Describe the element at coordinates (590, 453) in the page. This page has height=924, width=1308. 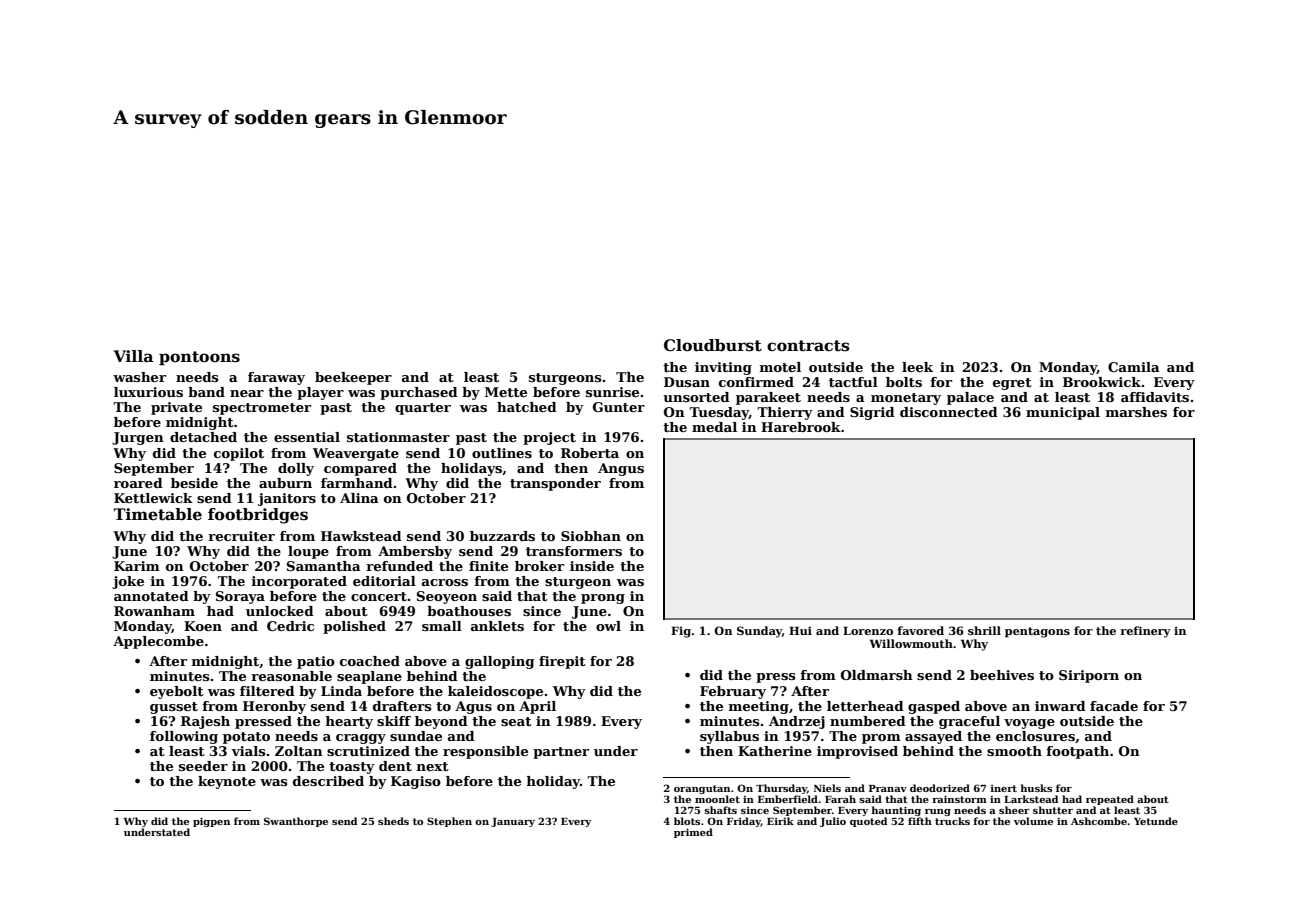
I see `Roberta` at that location.
